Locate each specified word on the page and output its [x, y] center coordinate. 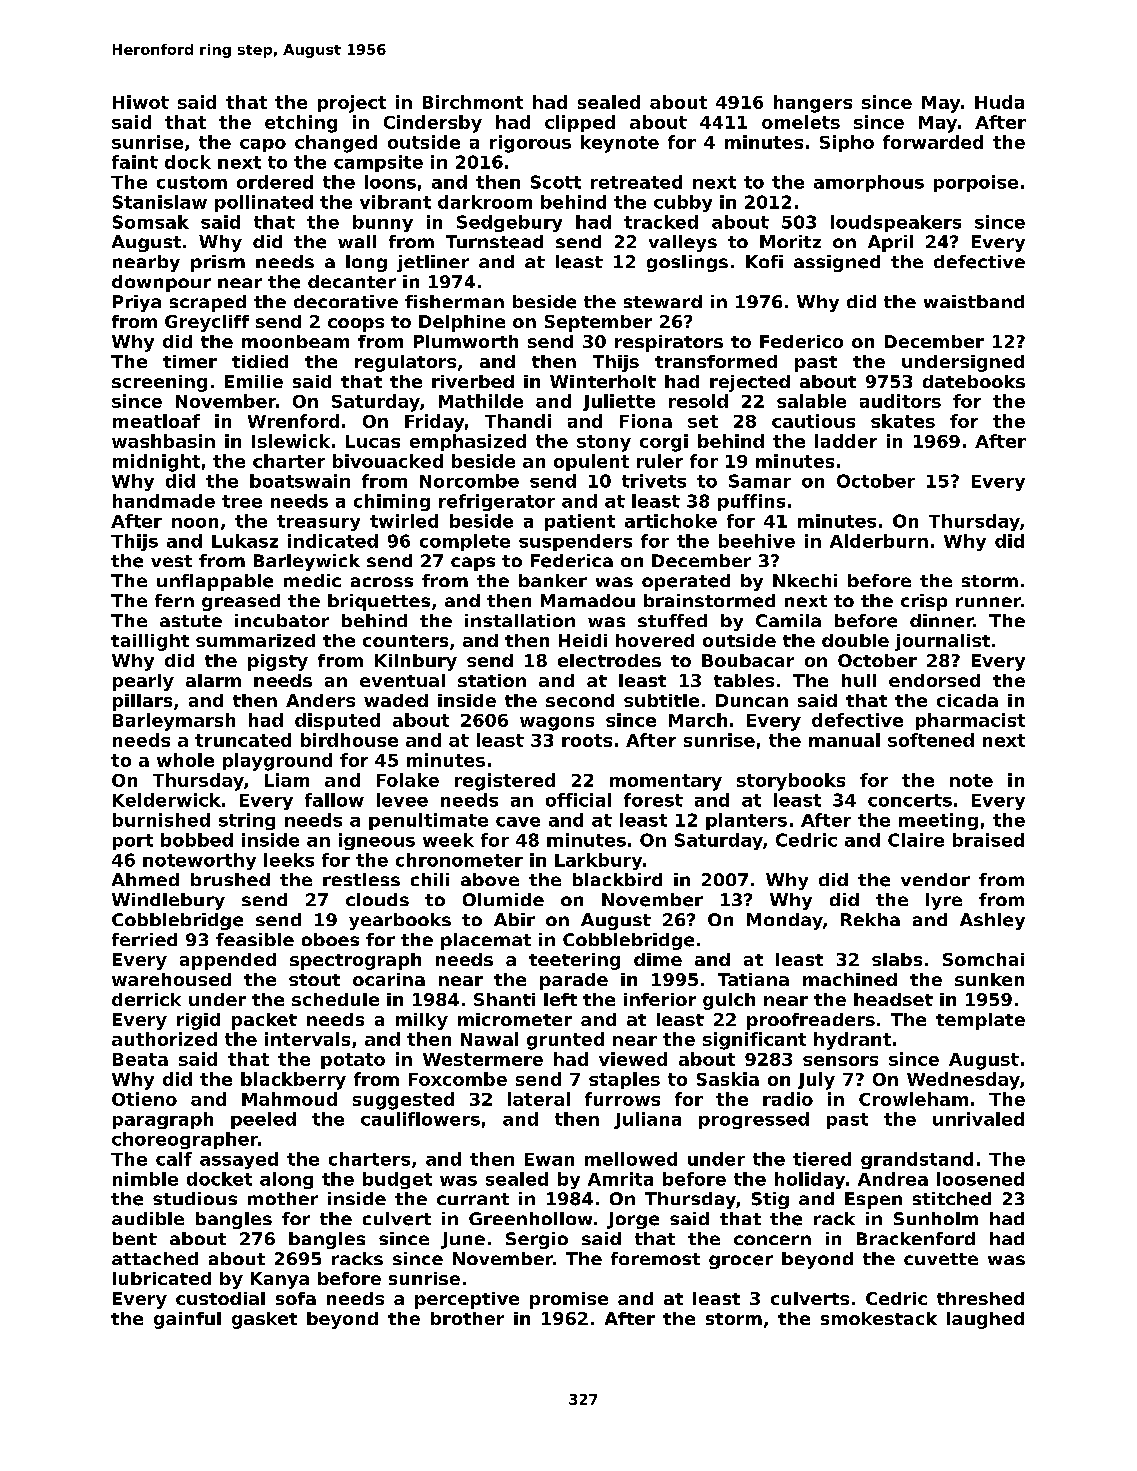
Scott [556, 182]
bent [135, 1238]
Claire [916, 840]
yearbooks [400, 921]
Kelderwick [167, 800]
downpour [161, 283]
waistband [974, 301]
